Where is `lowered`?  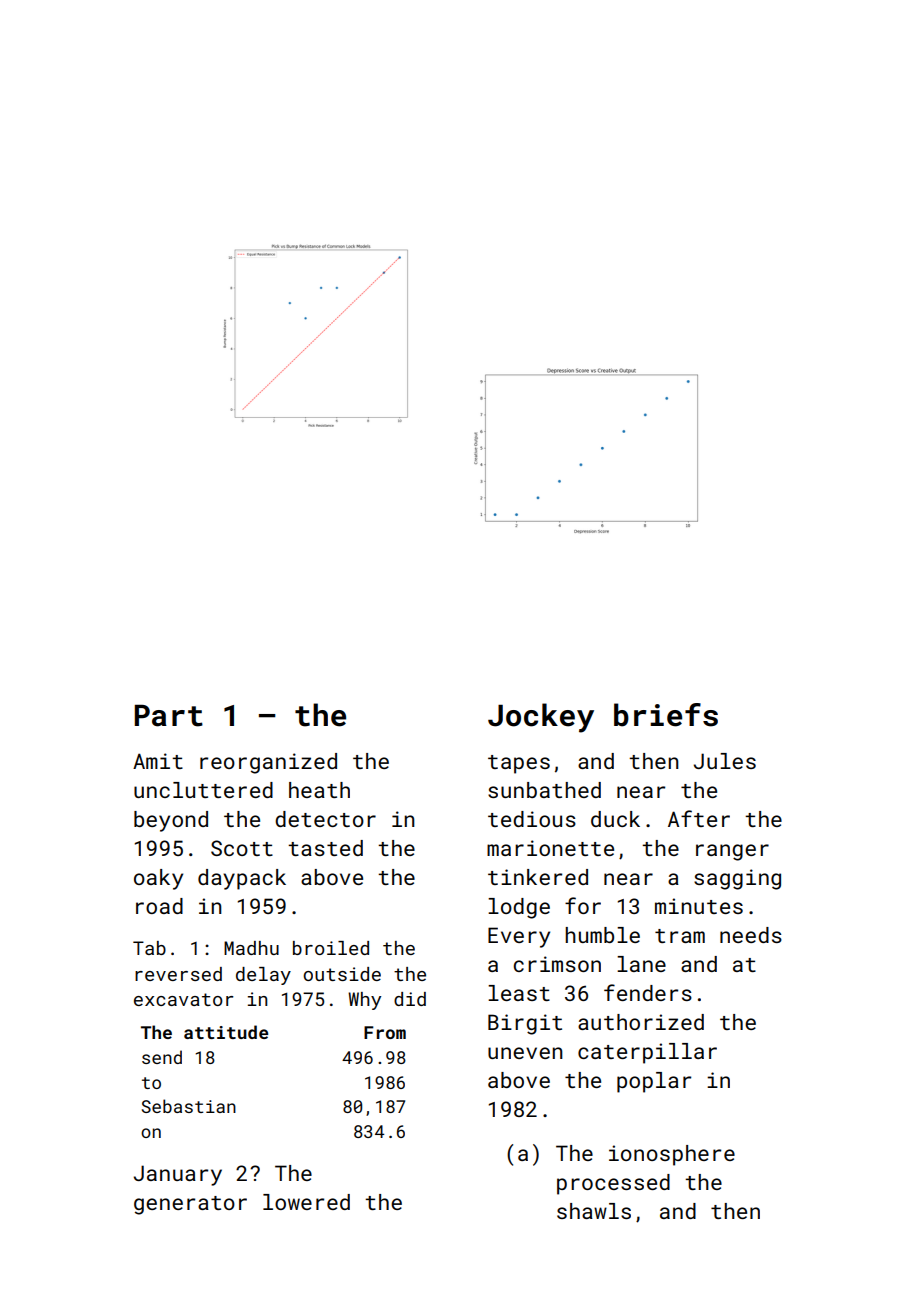 lowered is located at coordinates (306, 1202).
